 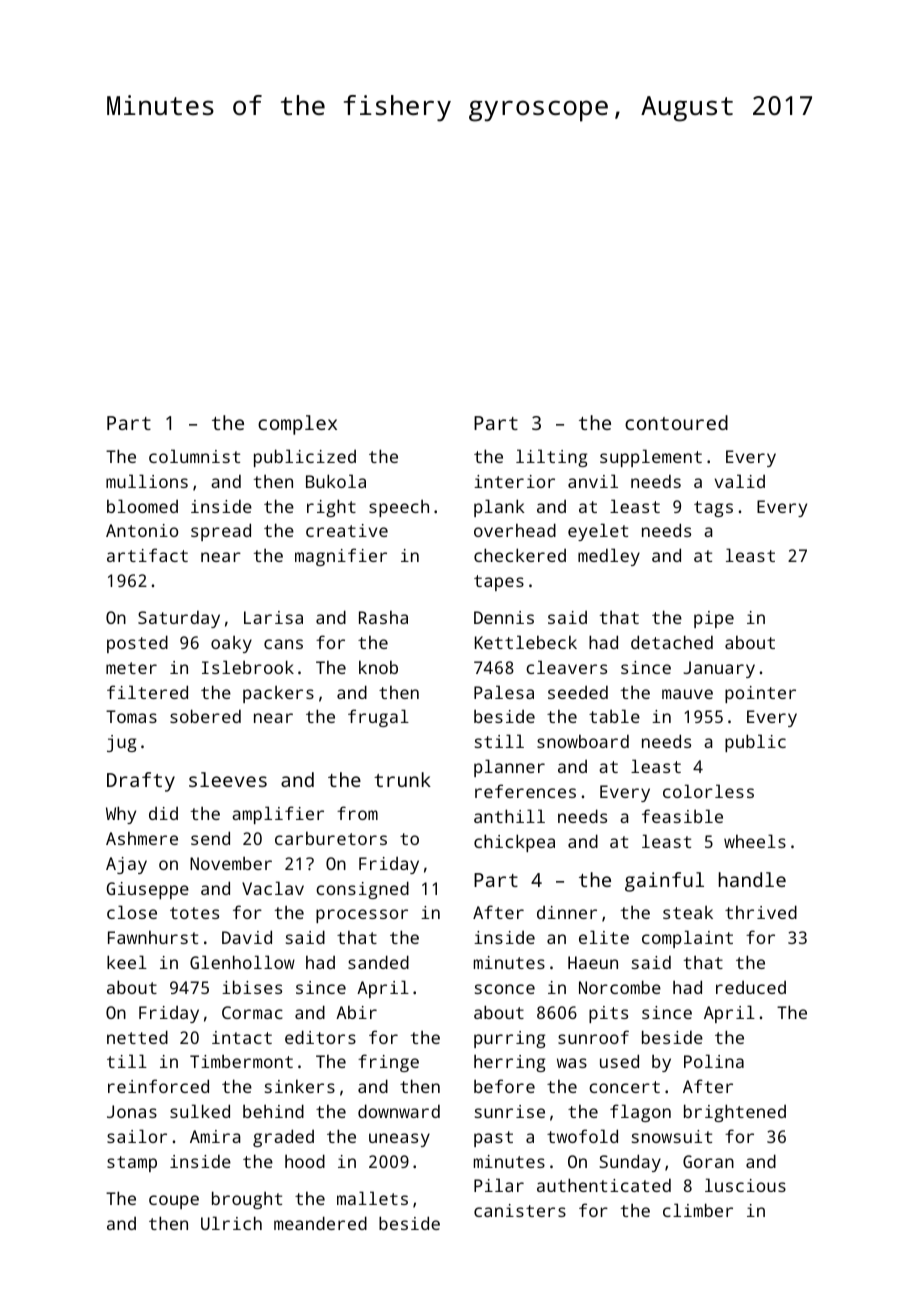 What do you see at coordinates (142, 506) in the screenshot?
I see `bloomed` at bounding box center [142, 506].
